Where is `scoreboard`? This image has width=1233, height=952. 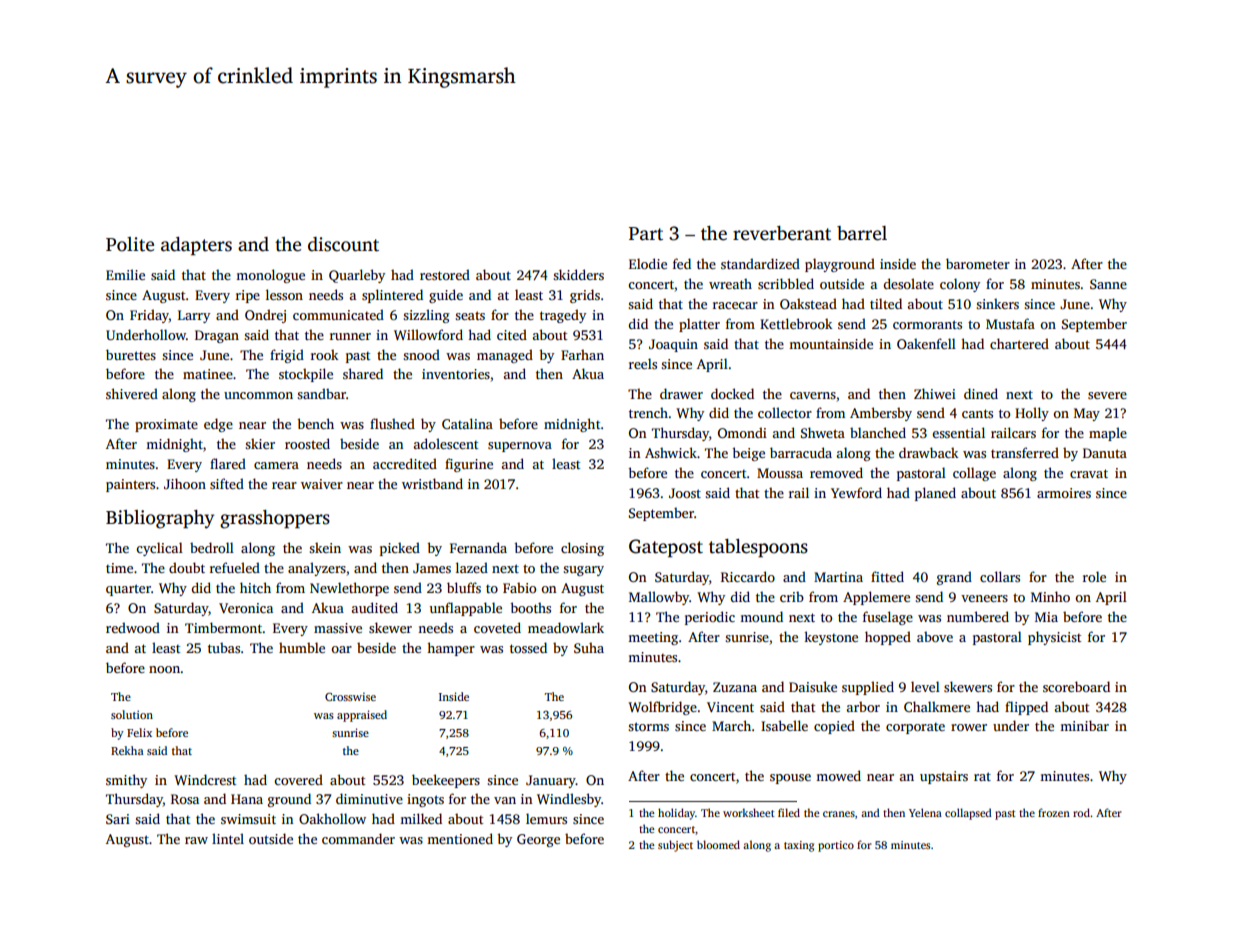
scoreboard is located at coordinates (1076, 686).
